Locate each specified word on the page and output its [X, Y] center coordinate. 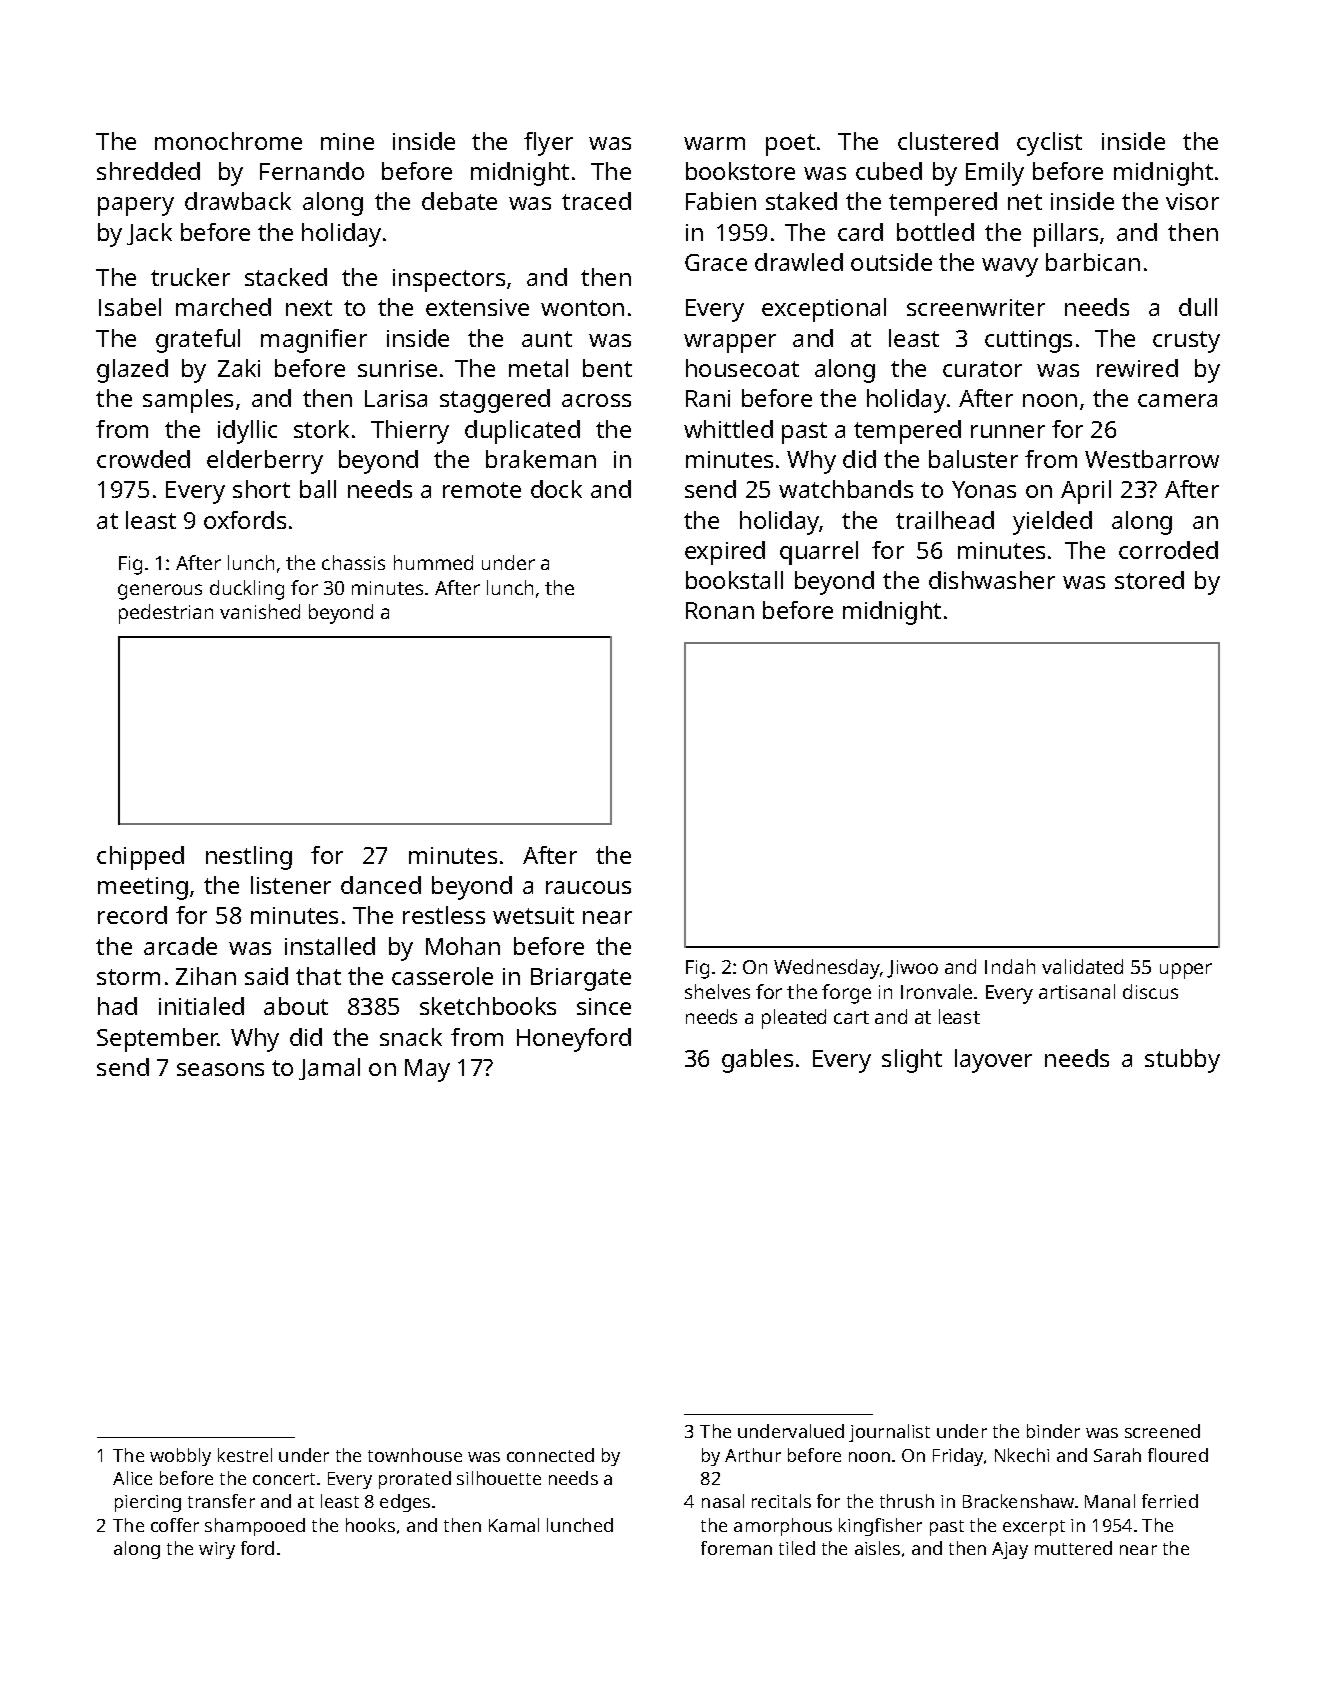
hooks [370, 1525]
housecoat [742, 368]
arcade [180, 946]
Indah [1010, 966]
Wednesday [827, 969]
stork [321, 429]
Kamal [514, 1525]
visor [1192, 201]
